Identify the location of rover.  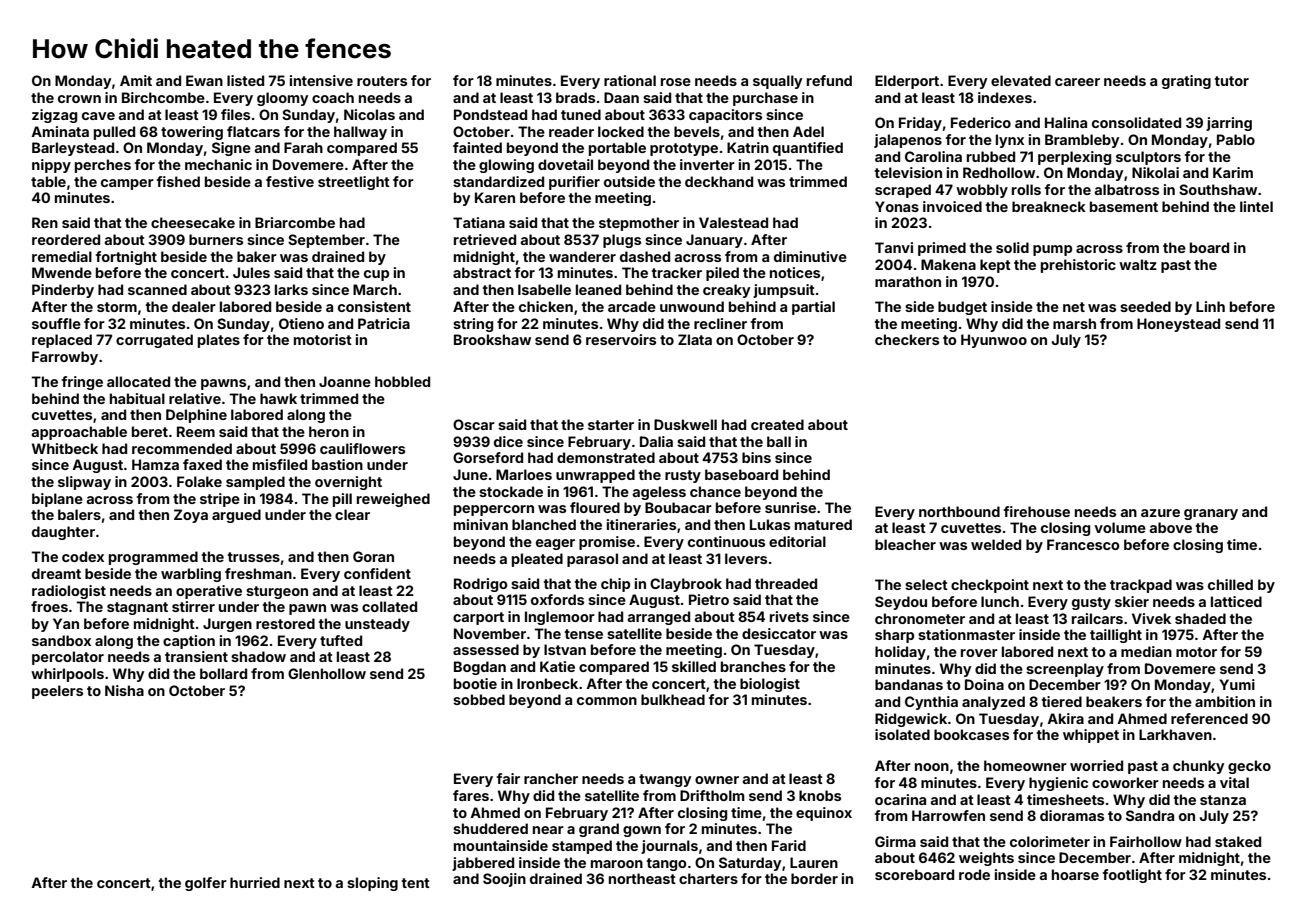
(979, 653).
